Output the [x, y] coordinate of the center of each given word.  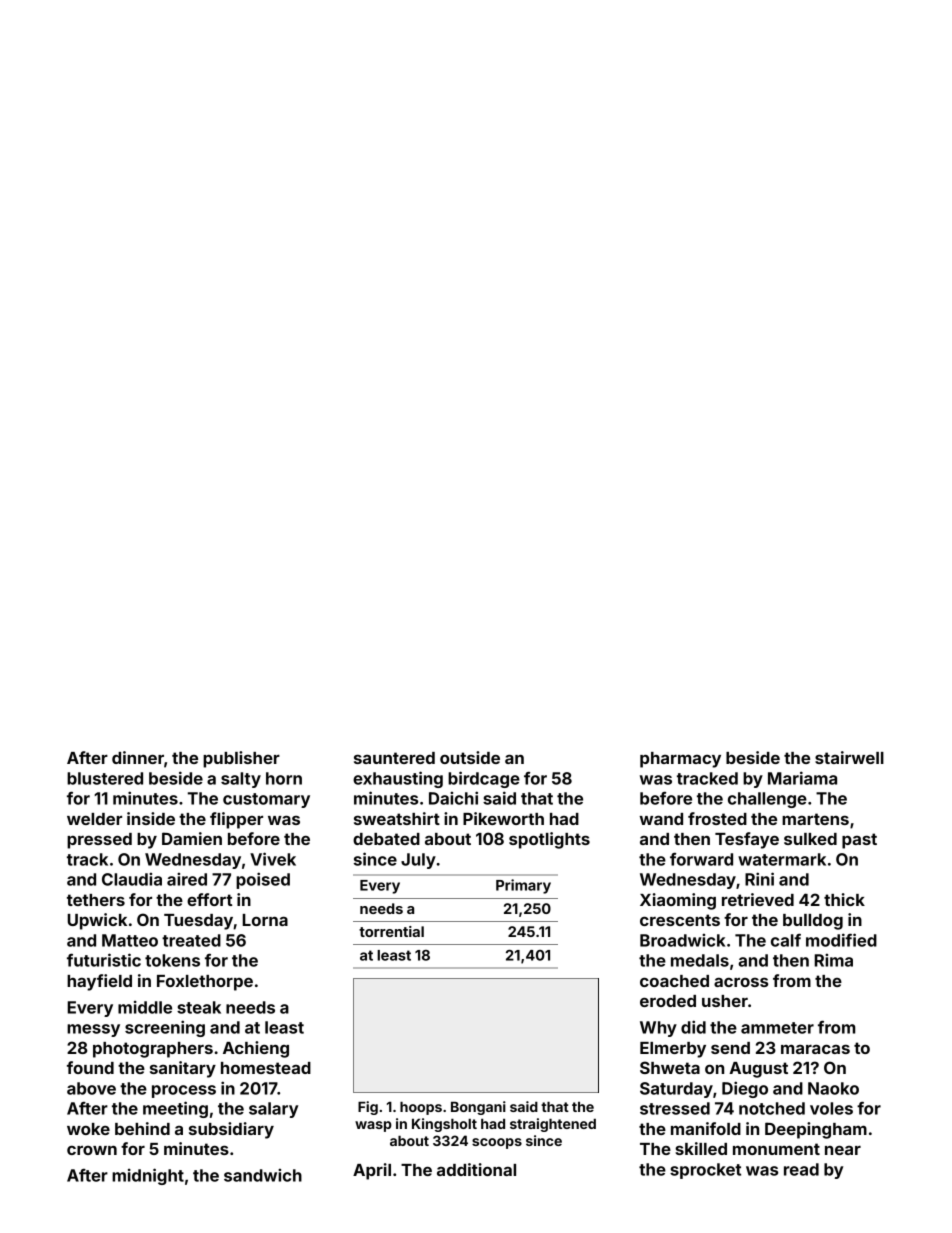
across [741, 982]
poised [263, 880]
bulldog [813, 922]
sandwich [263, 1175]
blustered [105, 778]
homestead [266, 1068]
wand [661, 819]
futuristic [104, 960]
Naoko [833, 1088]
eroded [668, 1001]
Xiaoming [678, 901]
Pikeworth [503, 818]
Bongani [478, 1108]
